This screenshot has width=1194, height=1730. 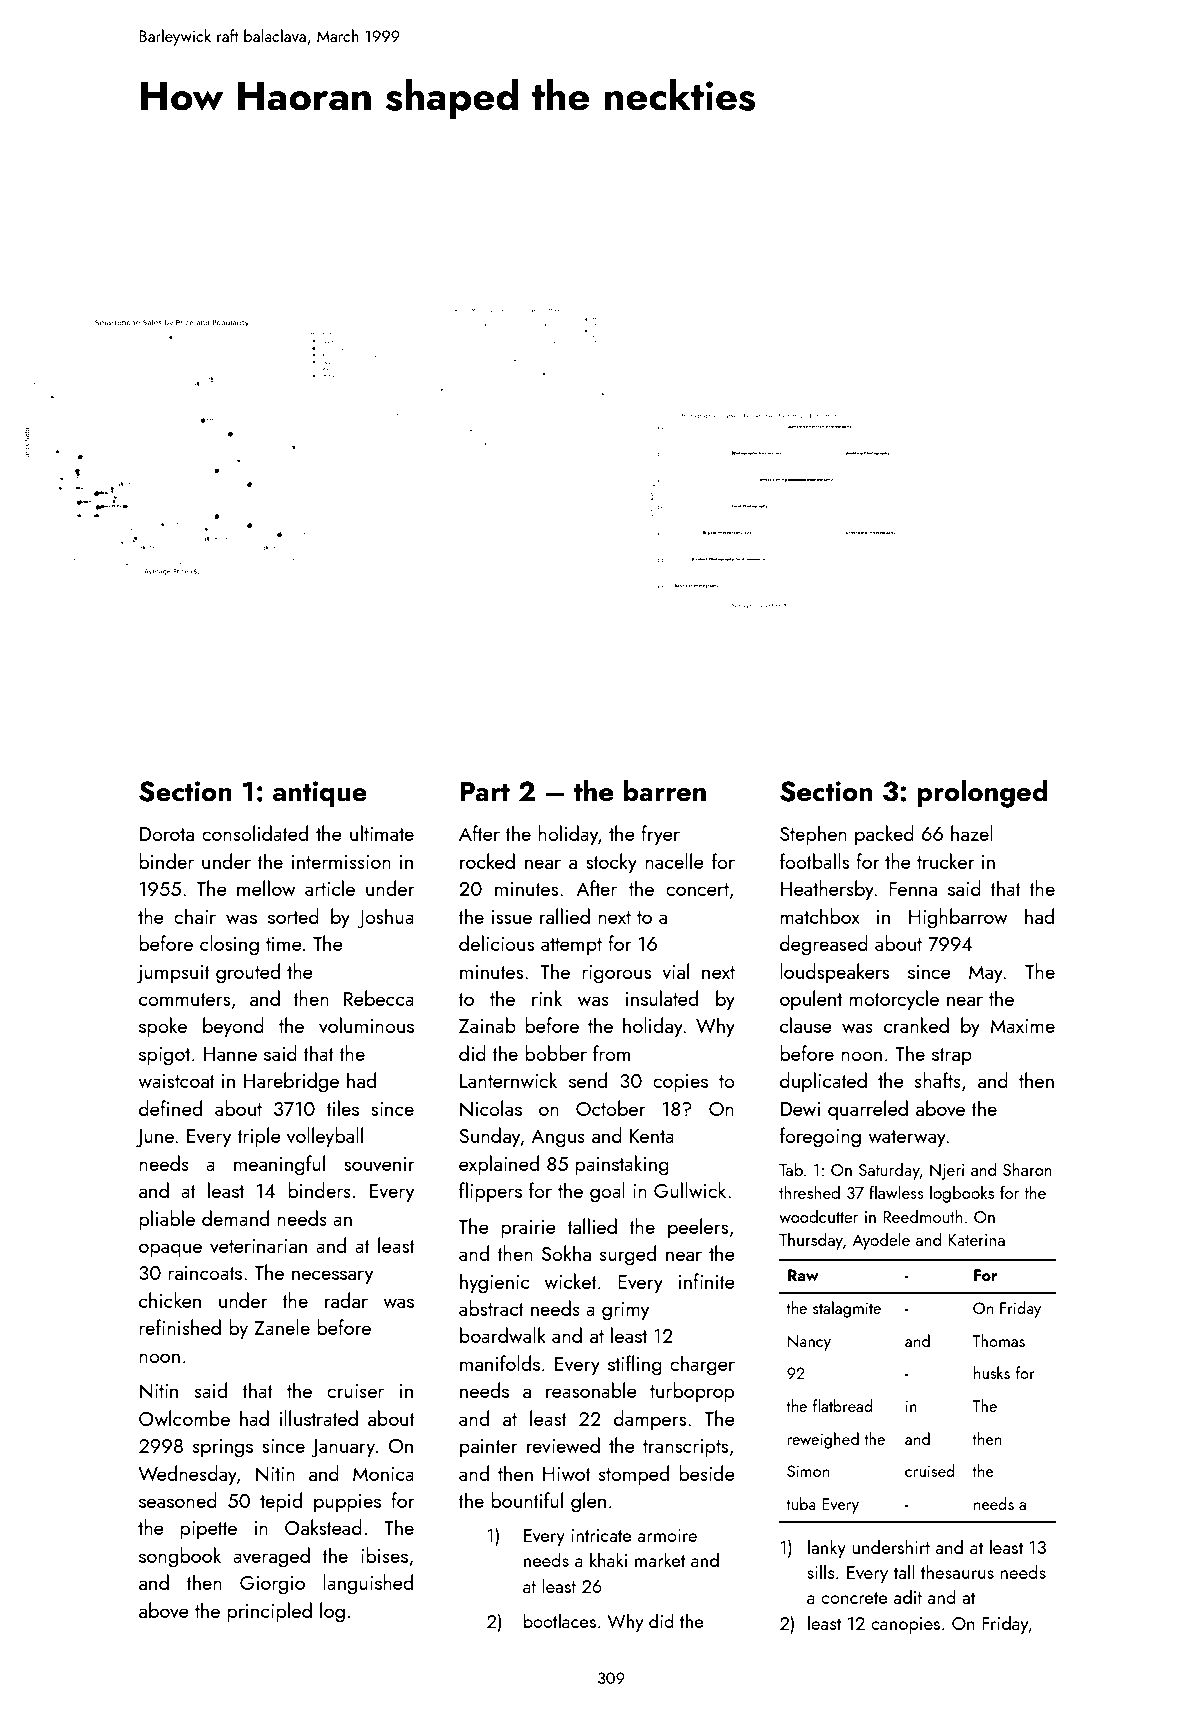 I want to click on prolonged, so click(x=982, y=793).
